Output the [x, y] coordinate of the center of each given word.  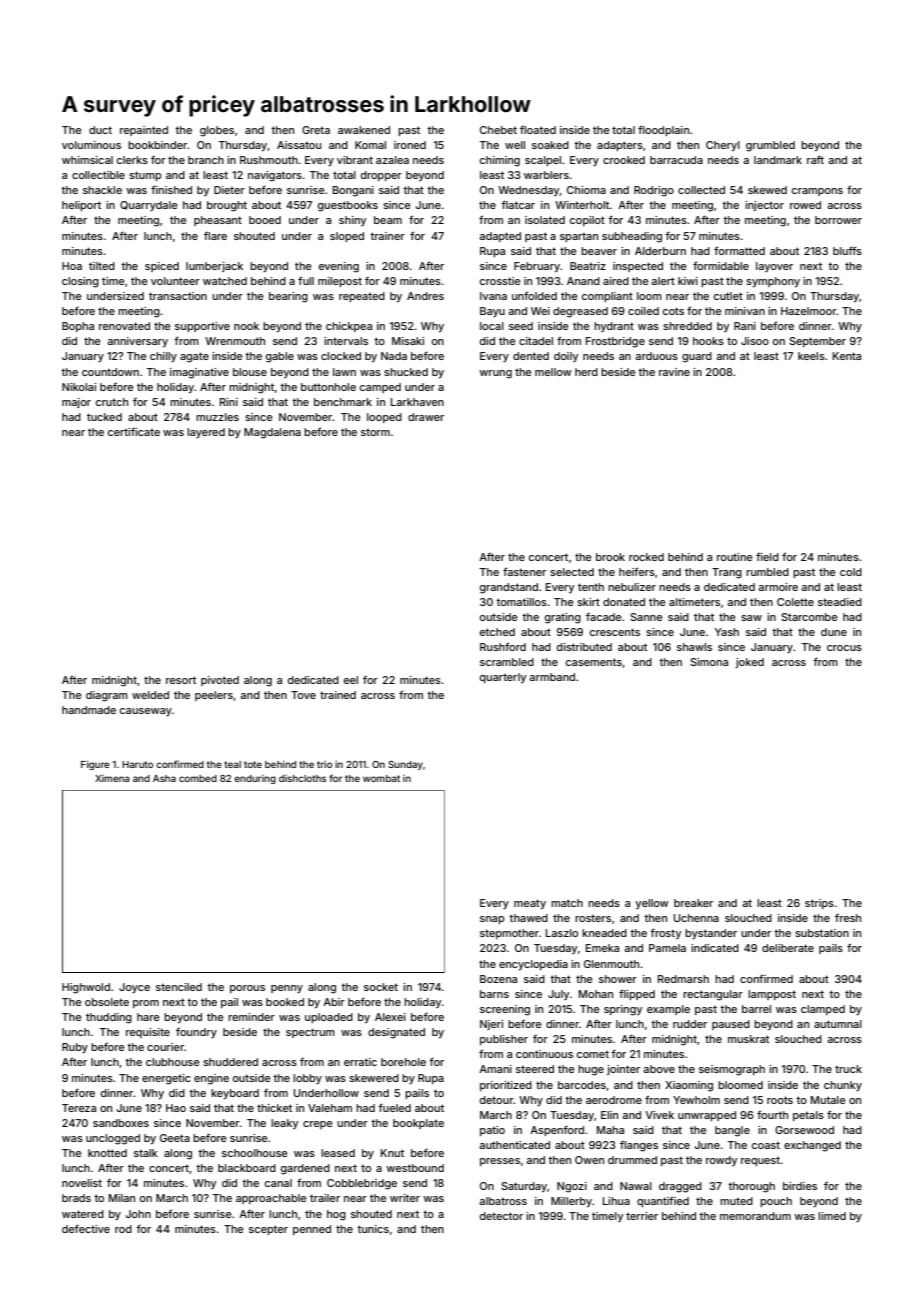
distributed [584, 647]
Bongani [353, 191]
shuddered [230, 1062]
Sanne [646, 617]
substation [822, 933]
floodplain [663, 130]
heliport [81, 206]
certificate [134, 432]
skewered [374, 1078]
